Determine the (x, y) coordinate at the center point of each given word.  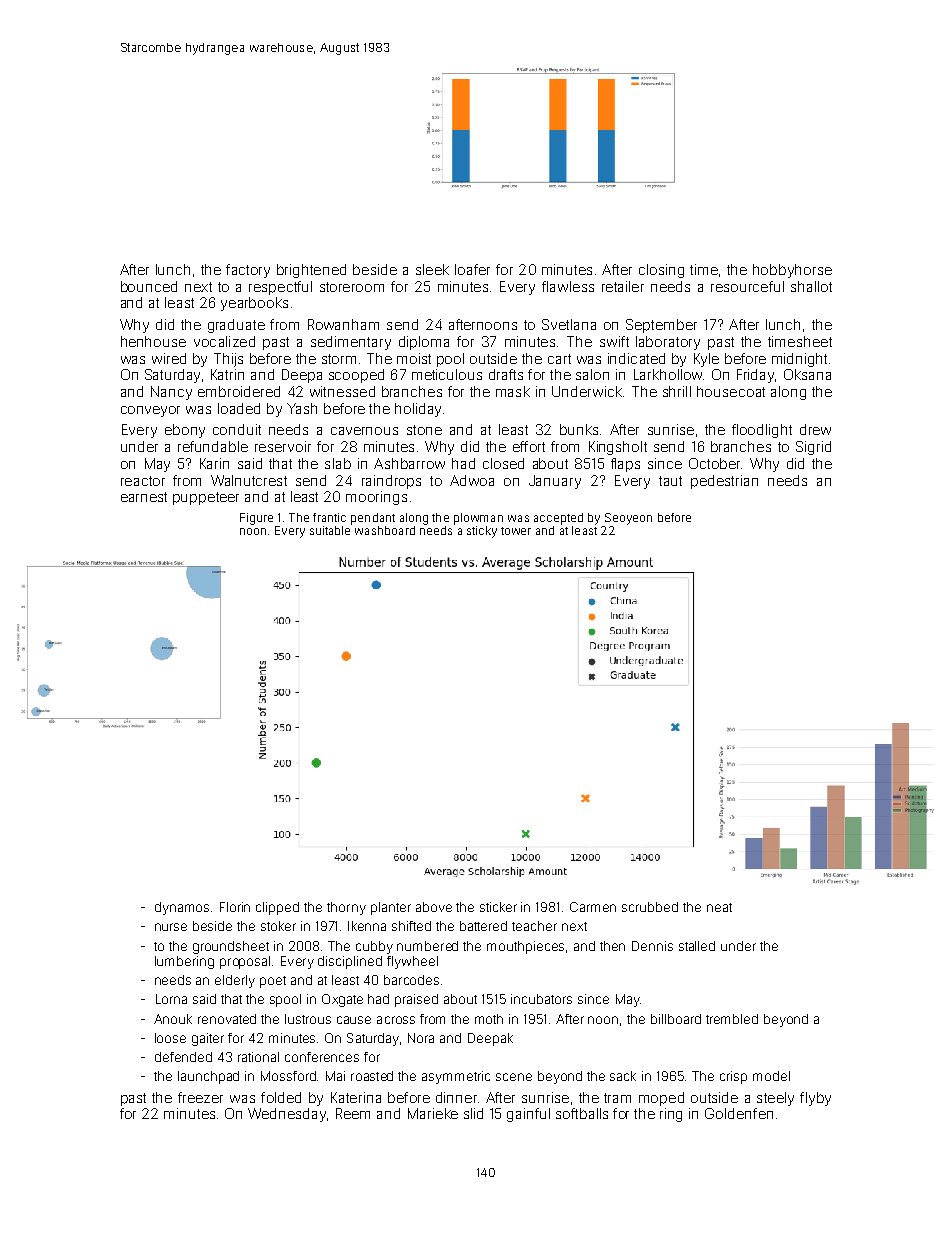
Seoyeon (628, 519)
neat (719, 907)
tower (516, 531)
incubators (541, 999)
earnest (144, 497)
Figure (256, 519)
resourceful (747, 286)
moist (414, 358)
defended (183, 1057)
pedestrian (724, 482)
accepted (558, 519)
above (434, 907)
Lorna (171, 999)
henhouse (153, 341)
